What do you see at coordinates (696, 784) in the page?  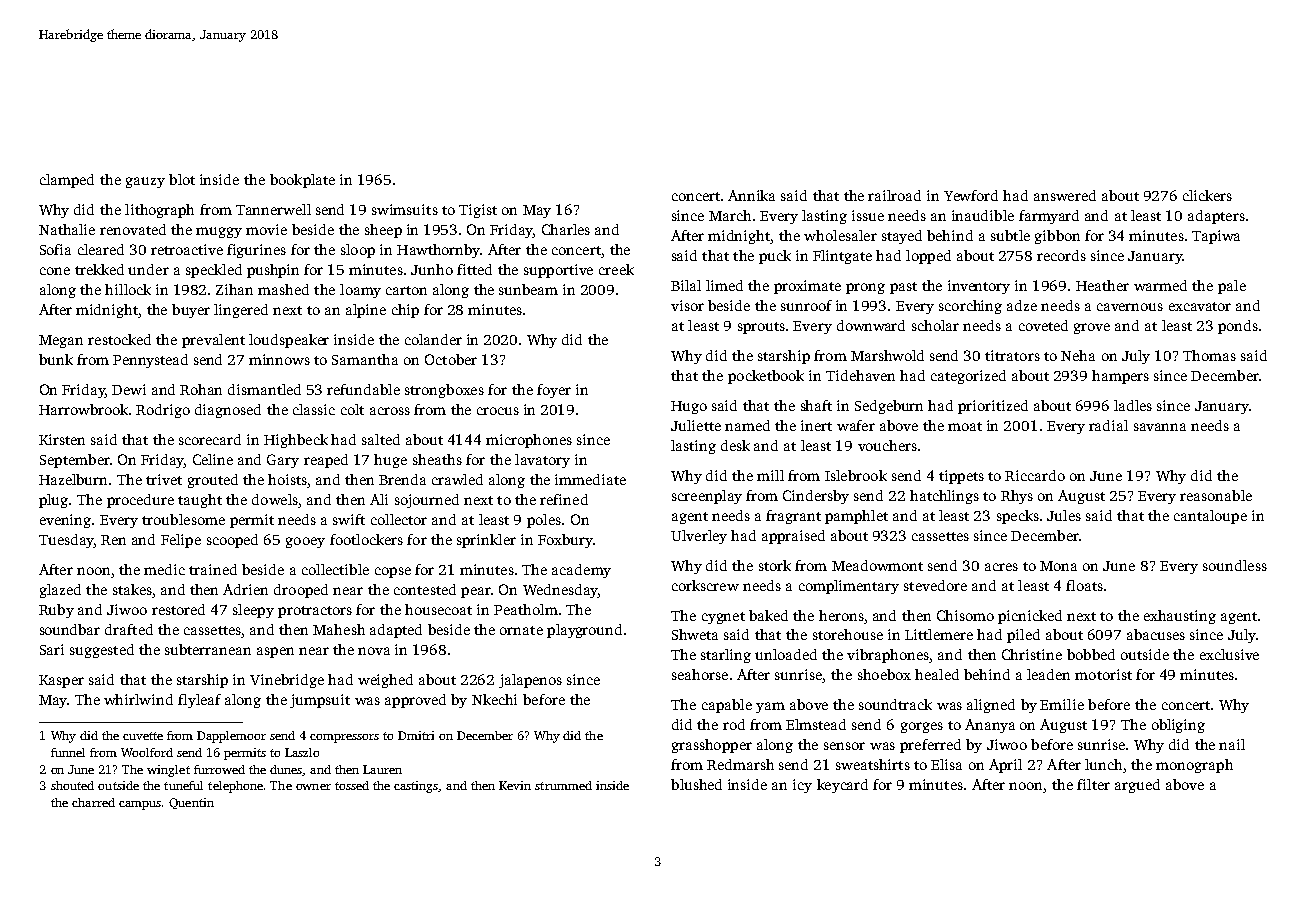 I see `blushed` at bounding box center [696, 784].
